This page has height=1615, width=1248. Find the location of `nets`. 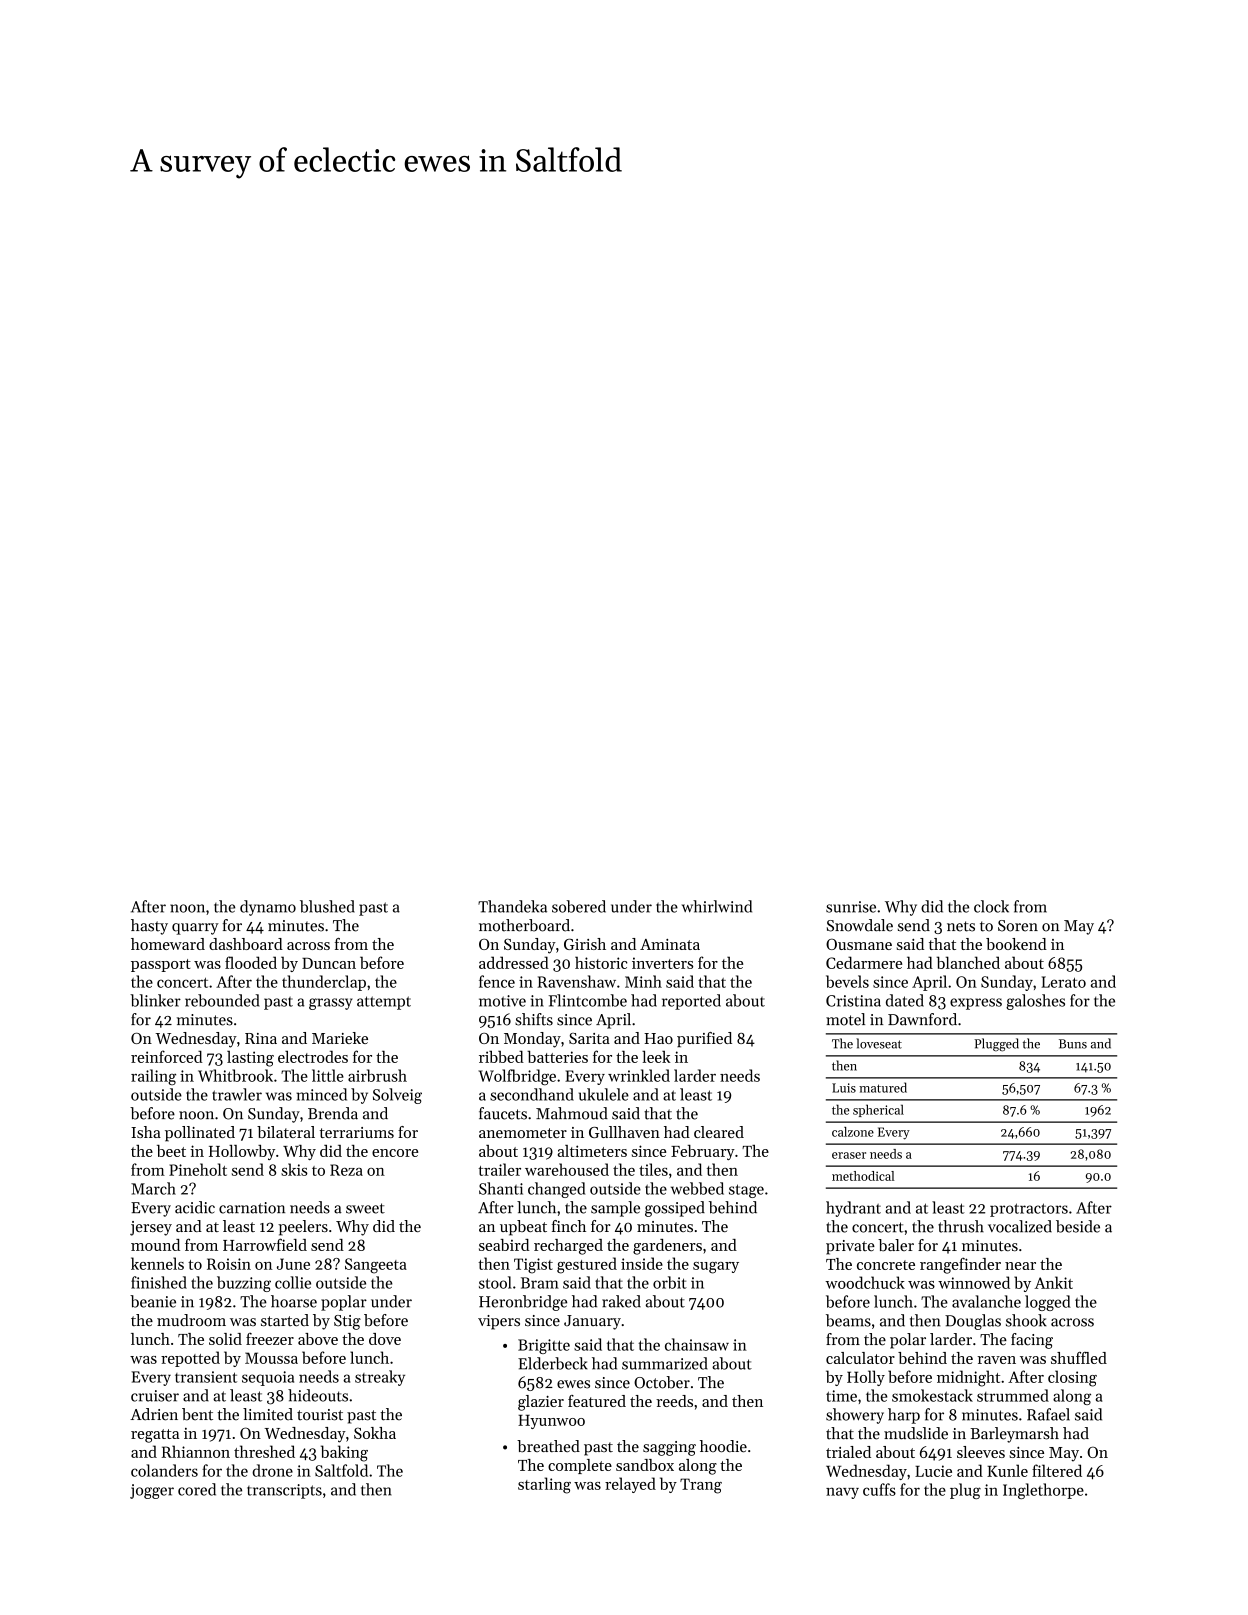

nets is located at coordinates (961, 926).
